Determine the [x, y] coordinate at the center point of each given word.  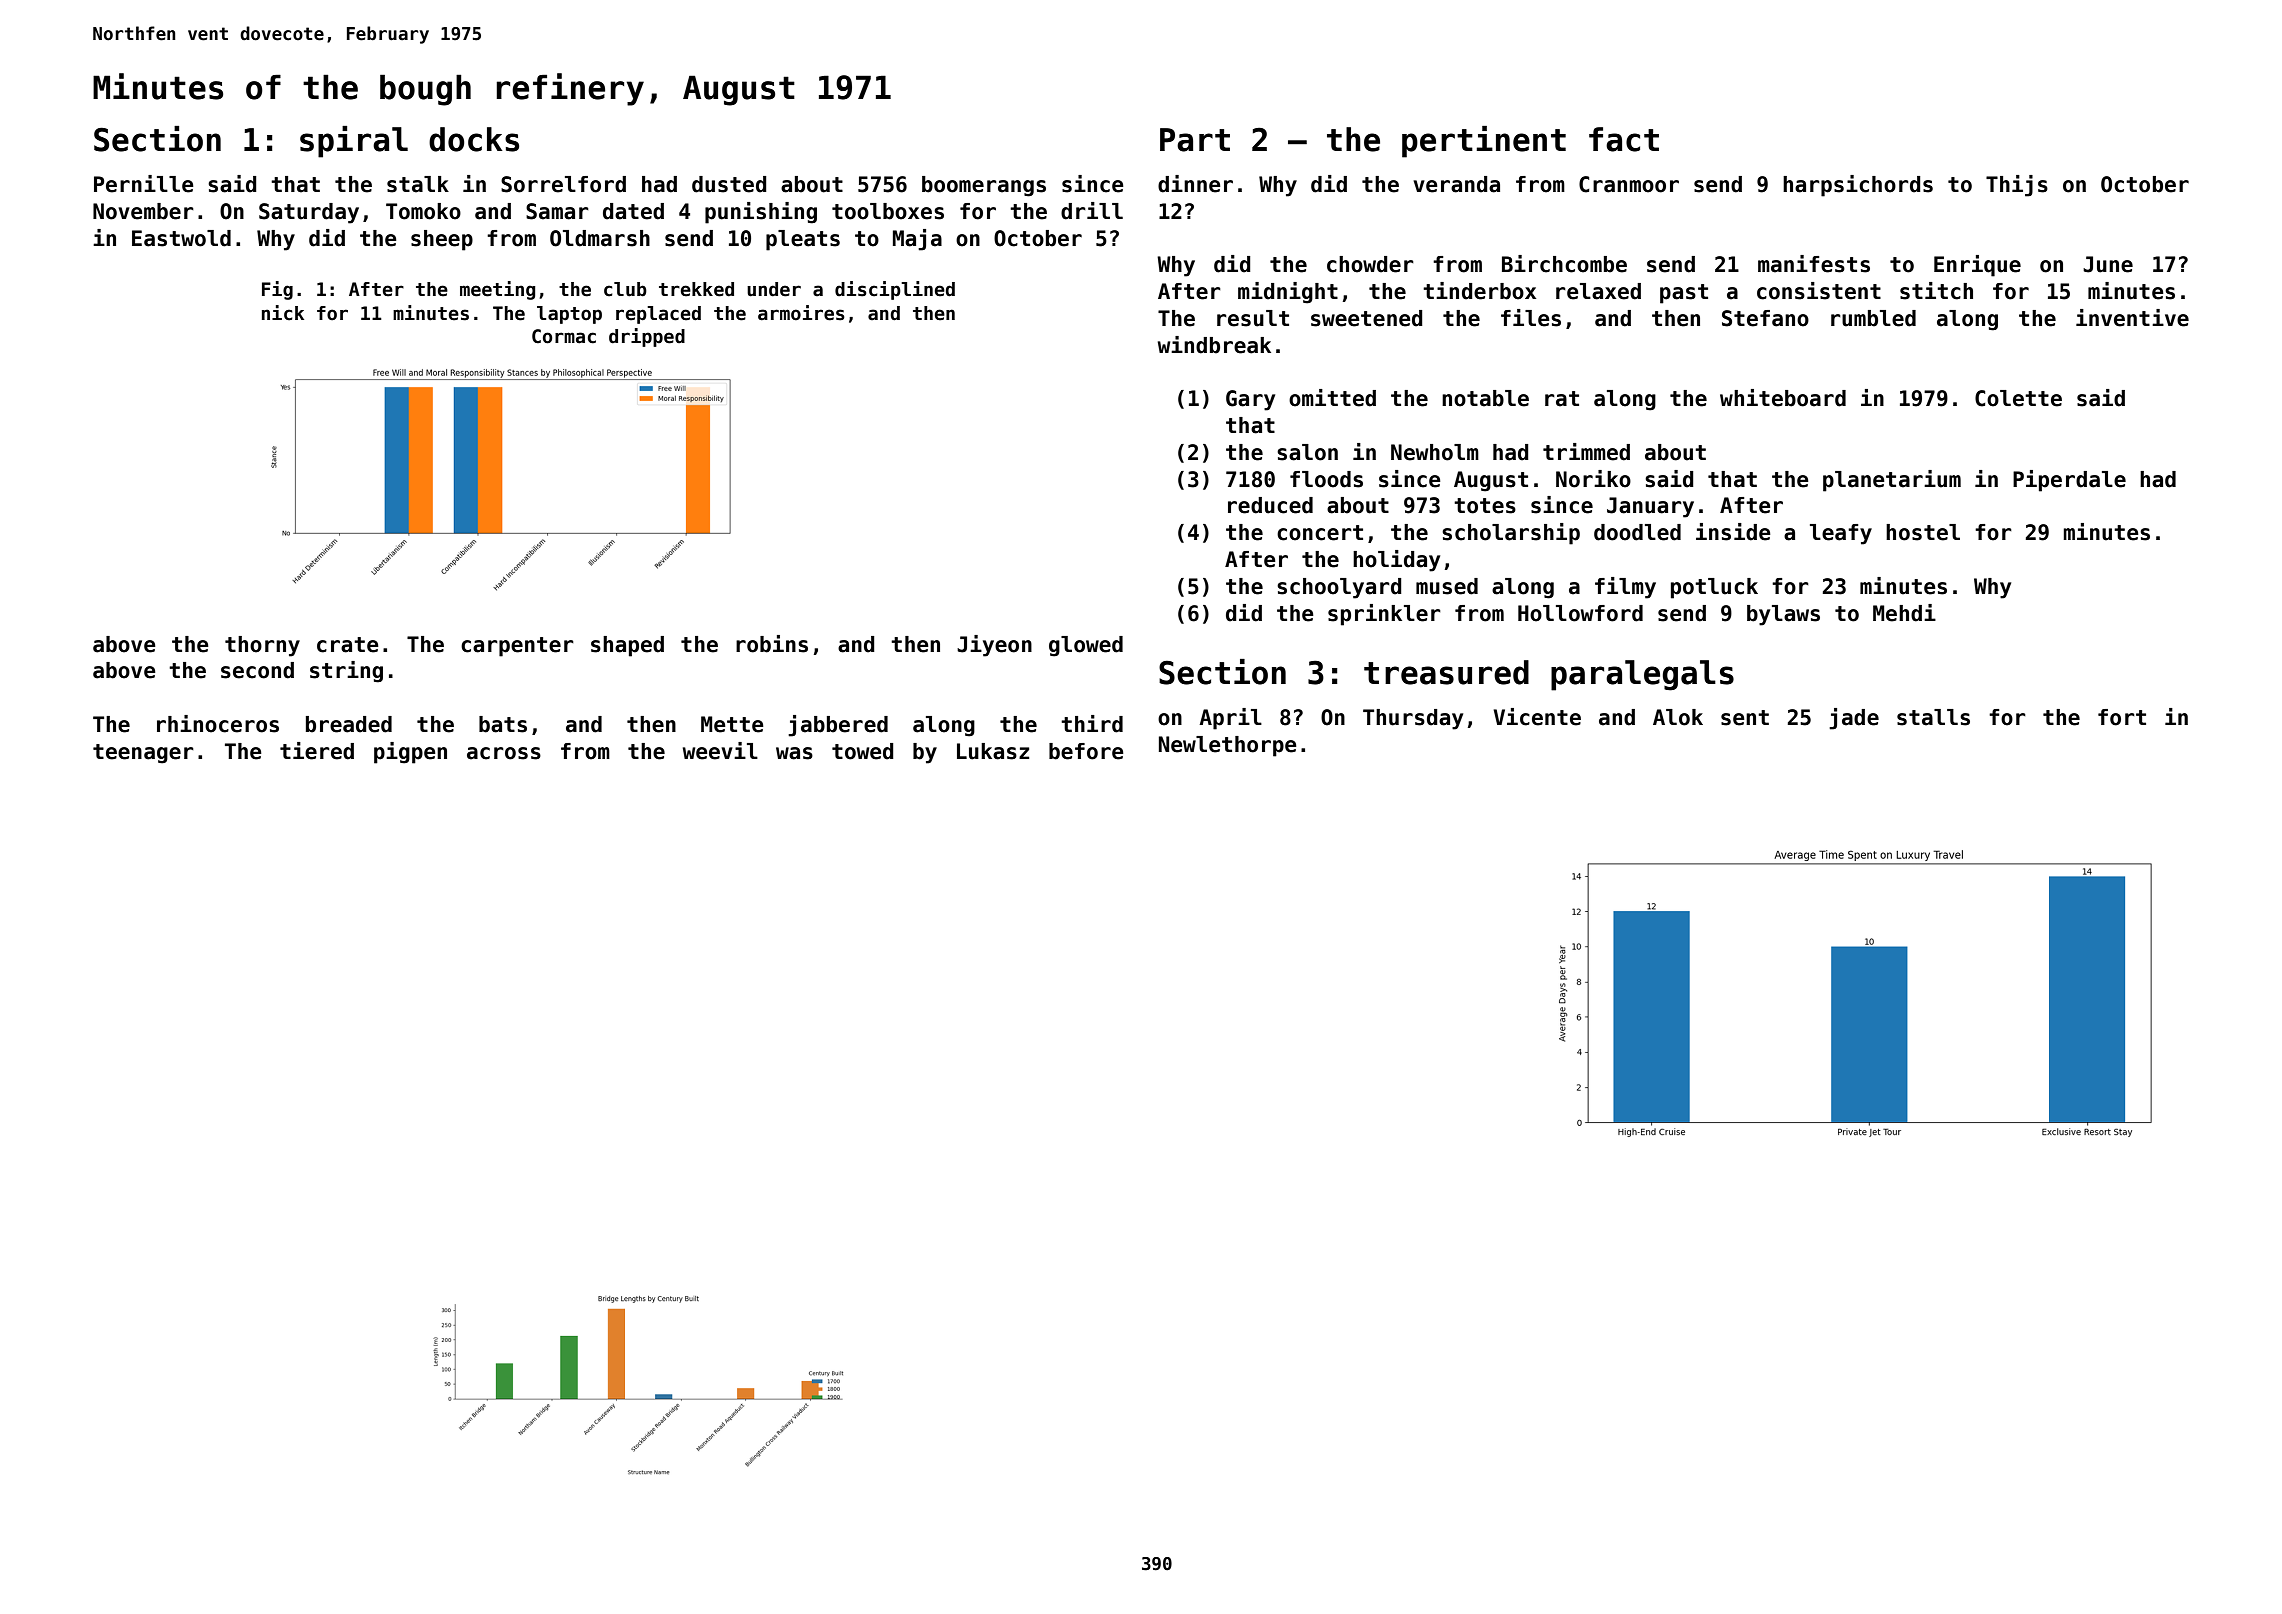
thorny [262, 646]
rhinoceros [218, 724]
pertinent [1484, 142]
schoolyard [1339, 588]
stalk [418, 184]
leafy [1841, 534]
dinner [1195, 184]
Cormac [564, 336]
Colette [2018, 398]
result [1253, 318]
